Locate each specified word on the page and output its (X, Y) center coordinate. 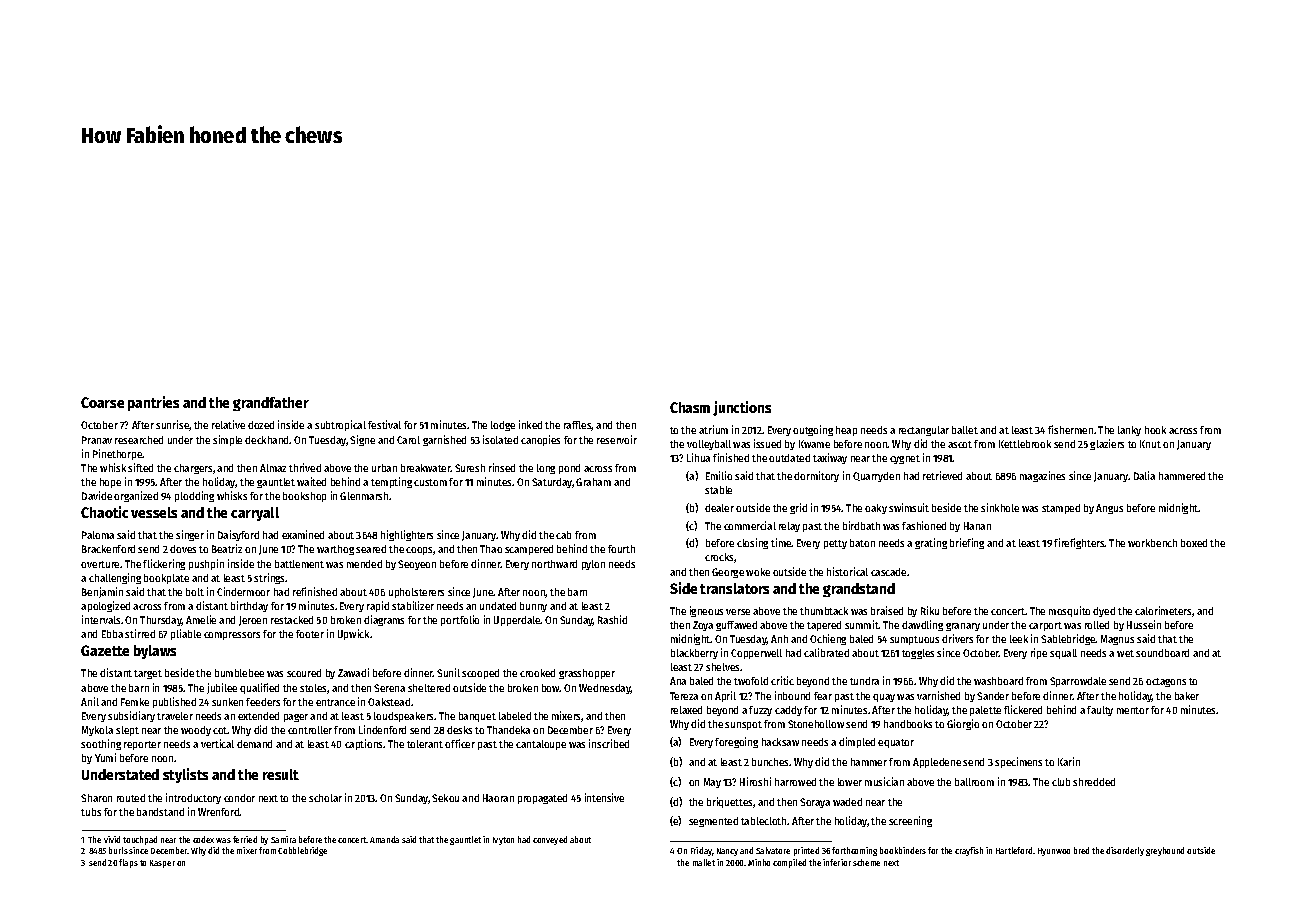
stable (718, 490)
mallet (704, 862)
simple (227, 440)
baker (1187, 696)
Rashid (612, 619)
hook (1155, 430)
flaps (128, 863)
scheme (866, 862)
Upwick (353, 634)
